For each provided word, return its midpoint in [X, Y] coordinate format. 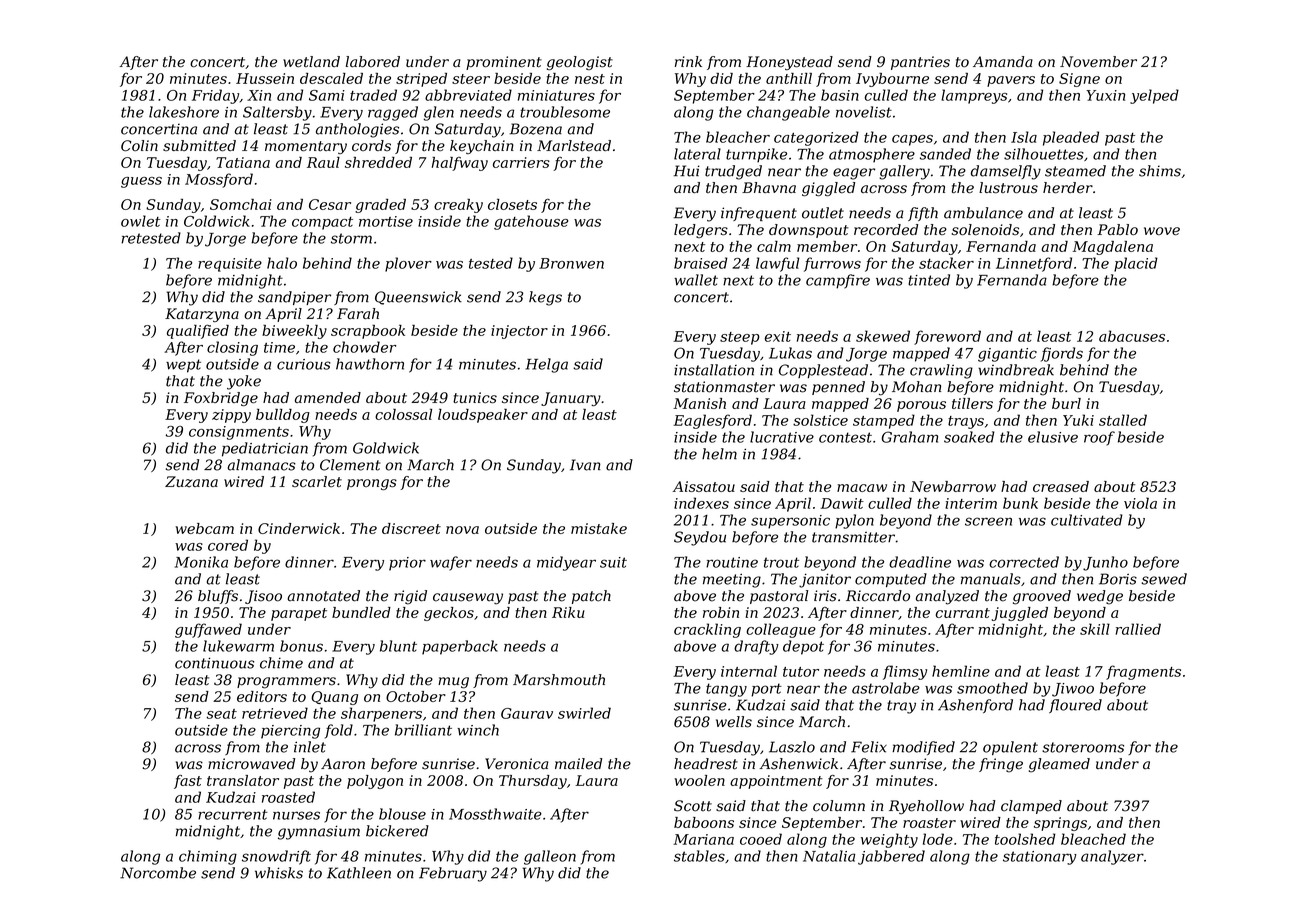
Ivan [585, 465]
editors [262, 696]
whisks [279, 873]
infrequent [759, 214]
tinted [929, 280]
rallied [1138, 629]
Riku [568, 612]
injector [519, 332]
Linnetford [1034, 264]
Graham [910, 437]
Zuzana [191, 482]
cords [371, 145]
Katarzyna [202, 315]
